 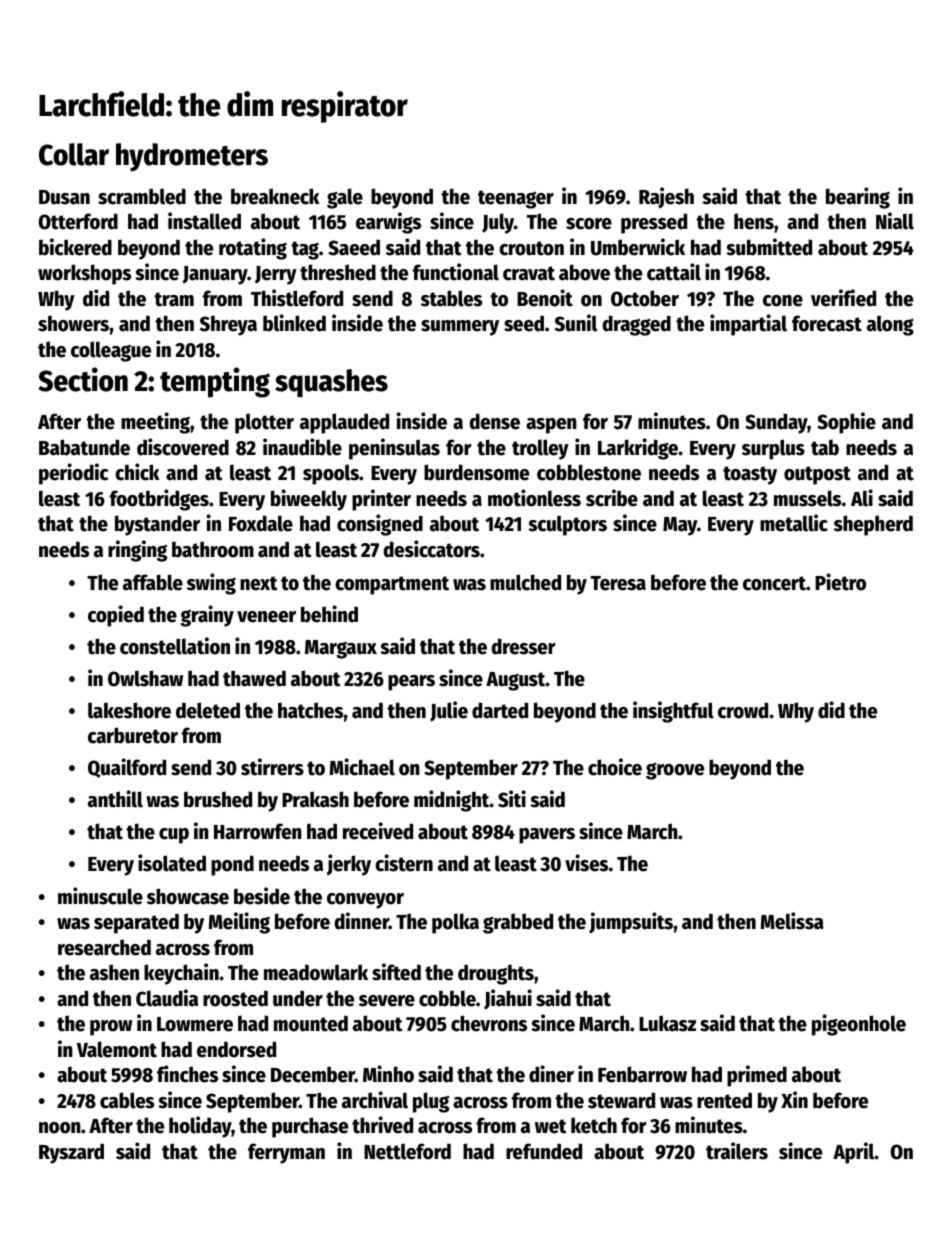 I want to click on squashes, so click(x=331, y=383).
